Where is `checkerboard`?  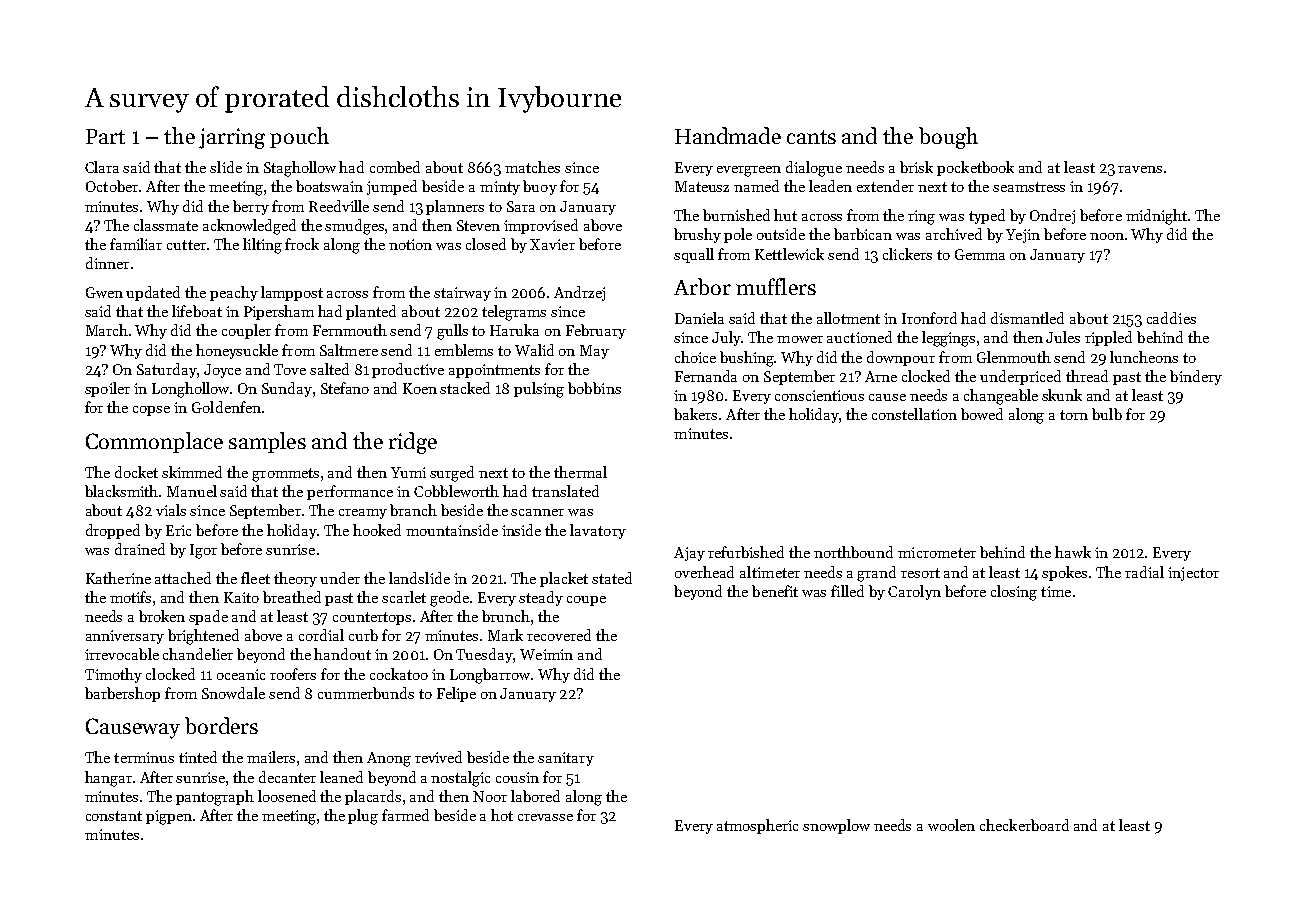 checkerboard is located at coordinates (1024, 825).
